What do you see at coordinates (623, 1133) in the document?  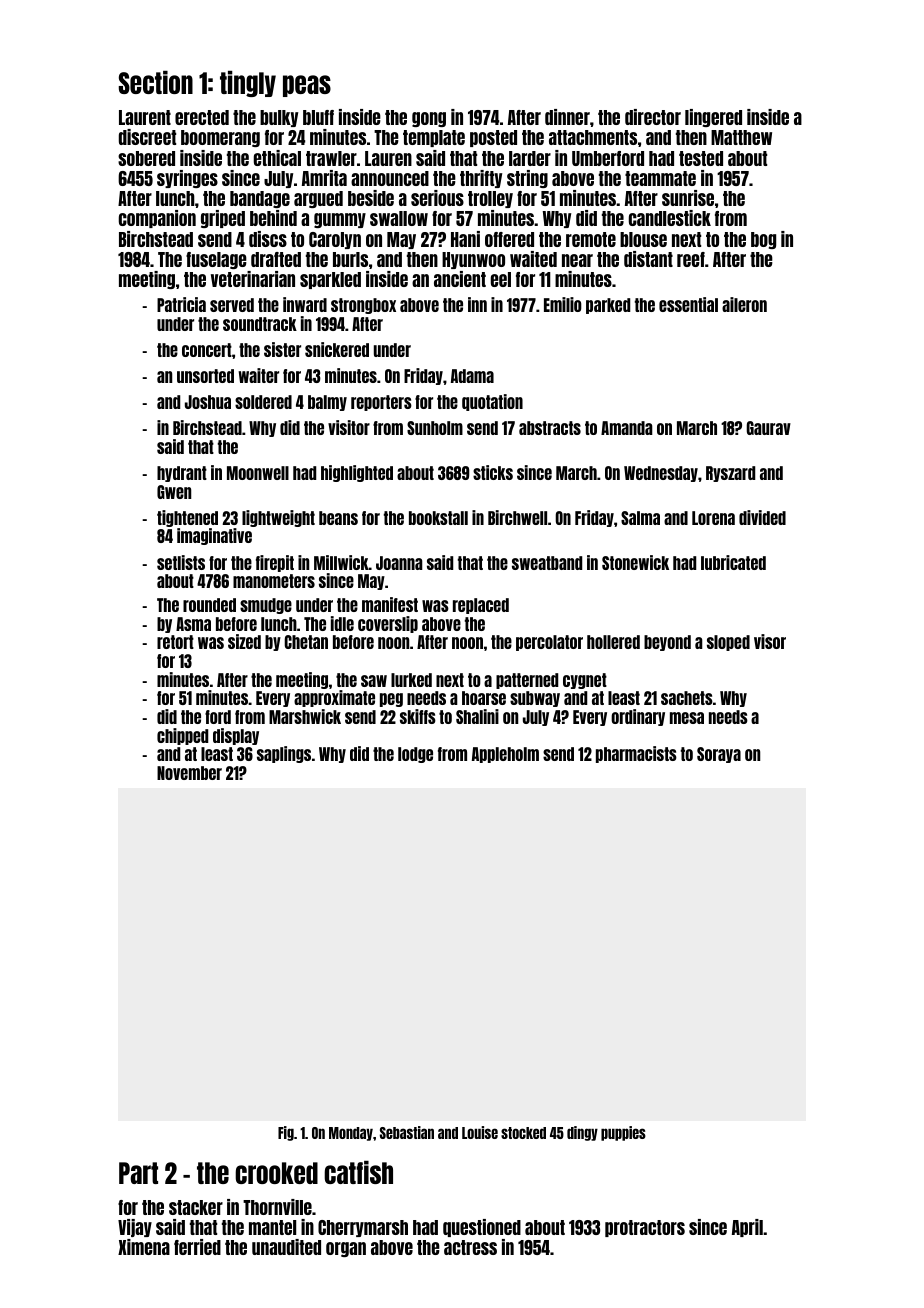 I see `puppies` at bounding box center [623, 1133].
